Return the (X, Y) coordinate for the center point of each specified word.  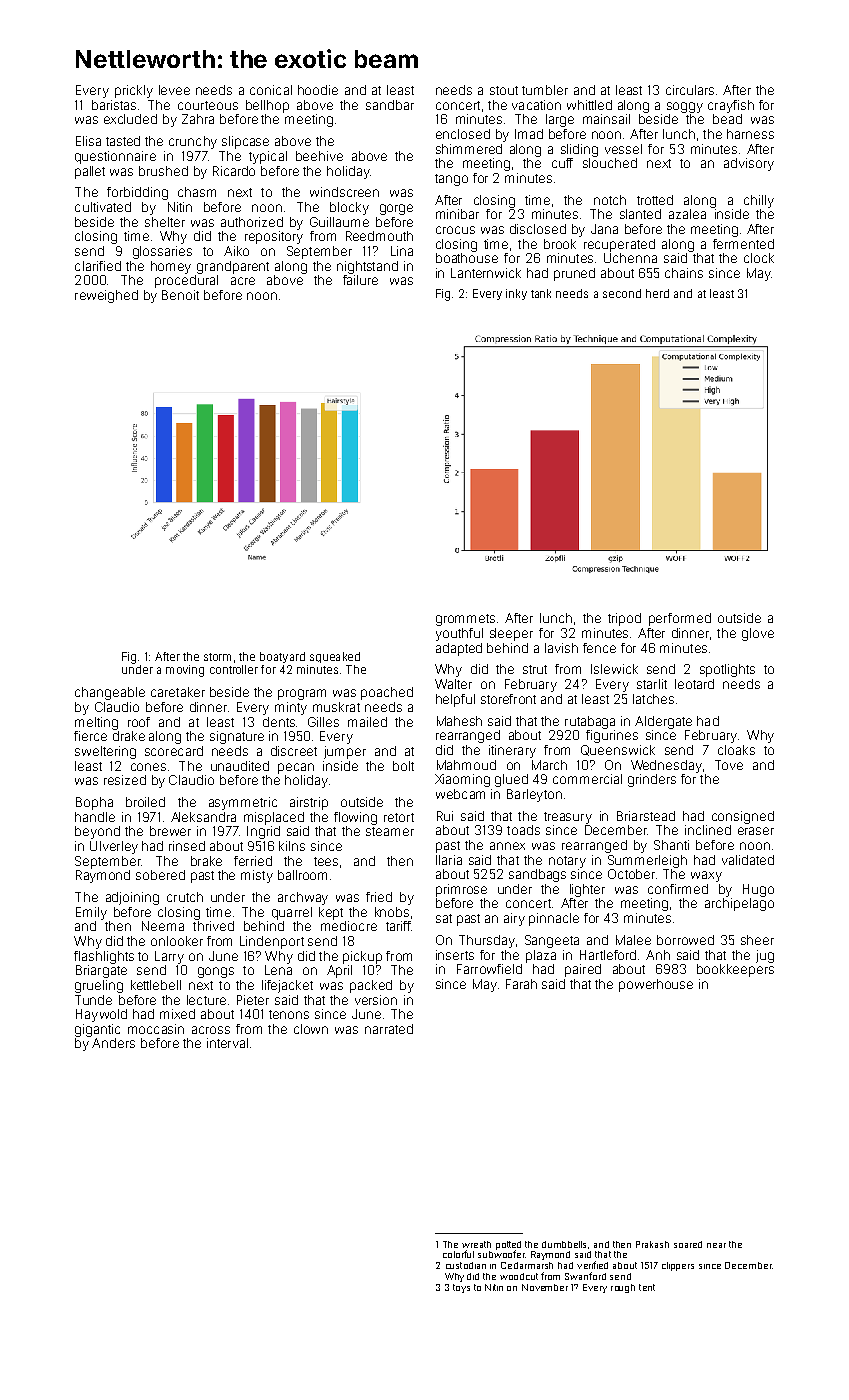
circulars (690, 90)
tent (647, 1287)
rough (623, 1288)
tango (451, 180)
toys (461, 1288)
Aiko (236, 251)
